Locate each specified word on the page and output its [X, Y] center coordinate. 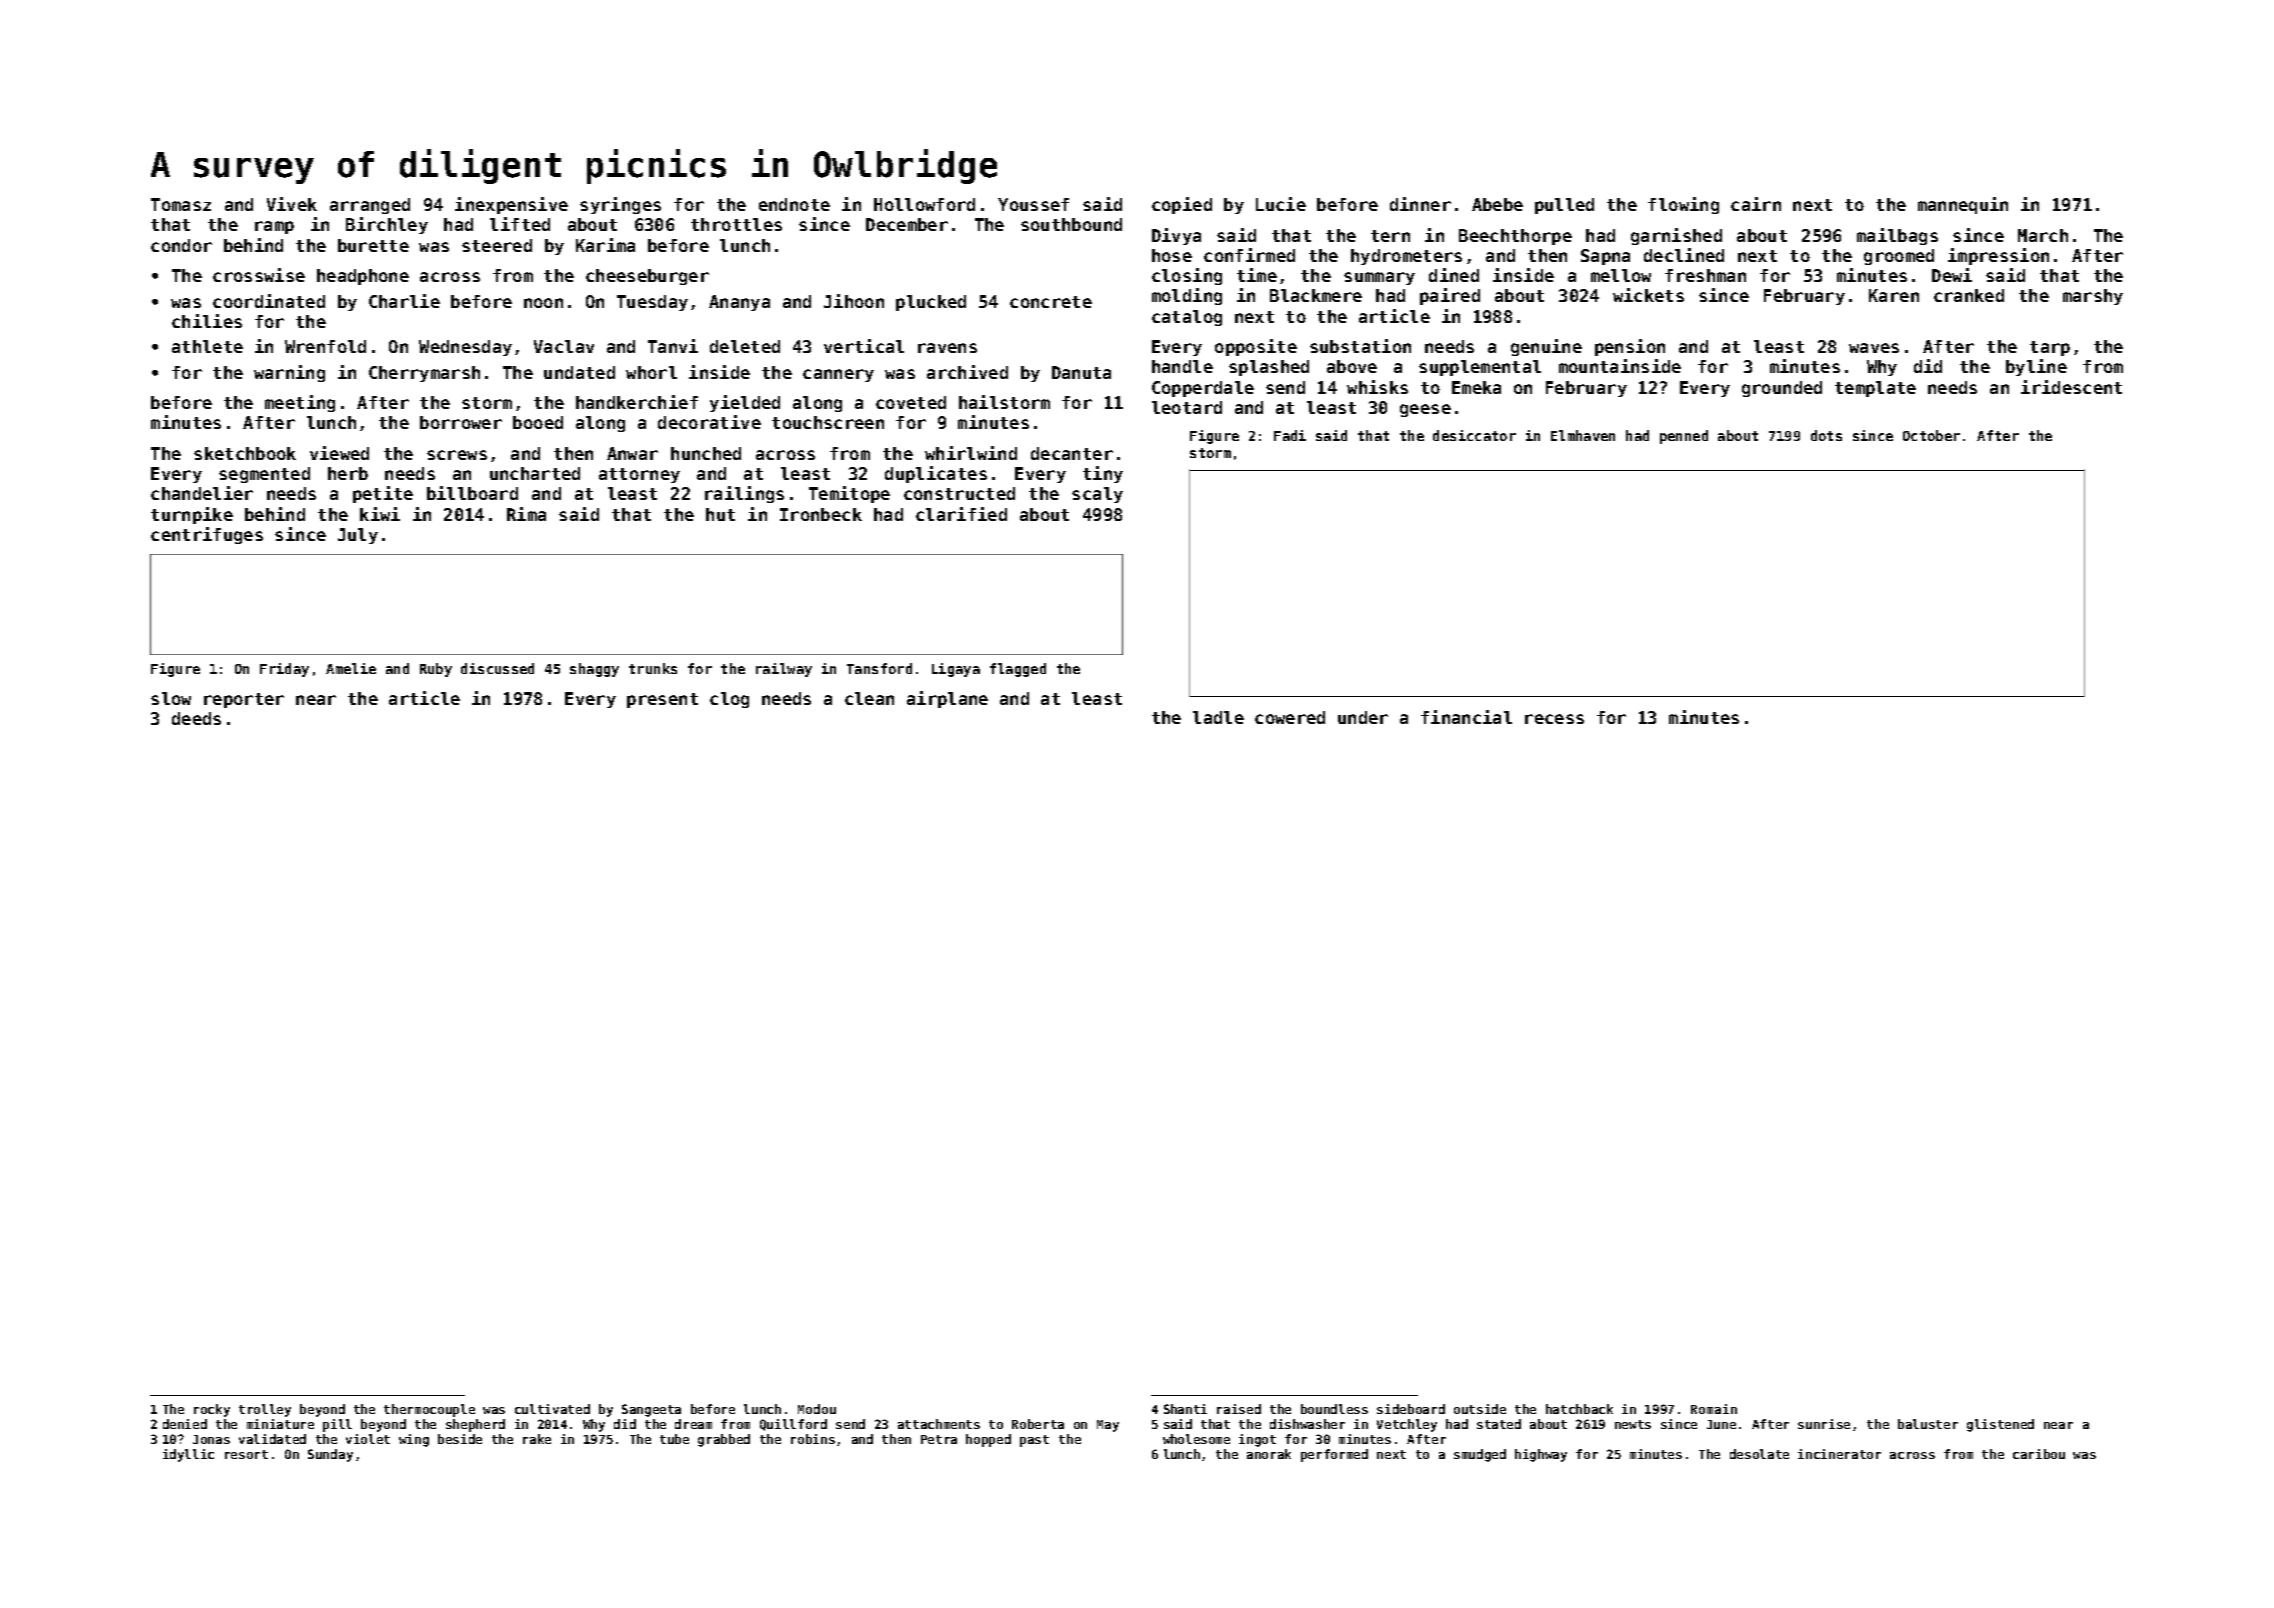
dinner [1420, 204]
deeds [196, 718]
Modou [817, 1409]
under [1363, 717]
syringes [620, 205]
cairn [1756, 204]
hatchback [1579, 1409]
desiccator [1474, 435]
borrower [461, 422]
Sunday [330, 1455]
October [1931, 435]
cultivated [552, 1409]
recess [1554, 719]
